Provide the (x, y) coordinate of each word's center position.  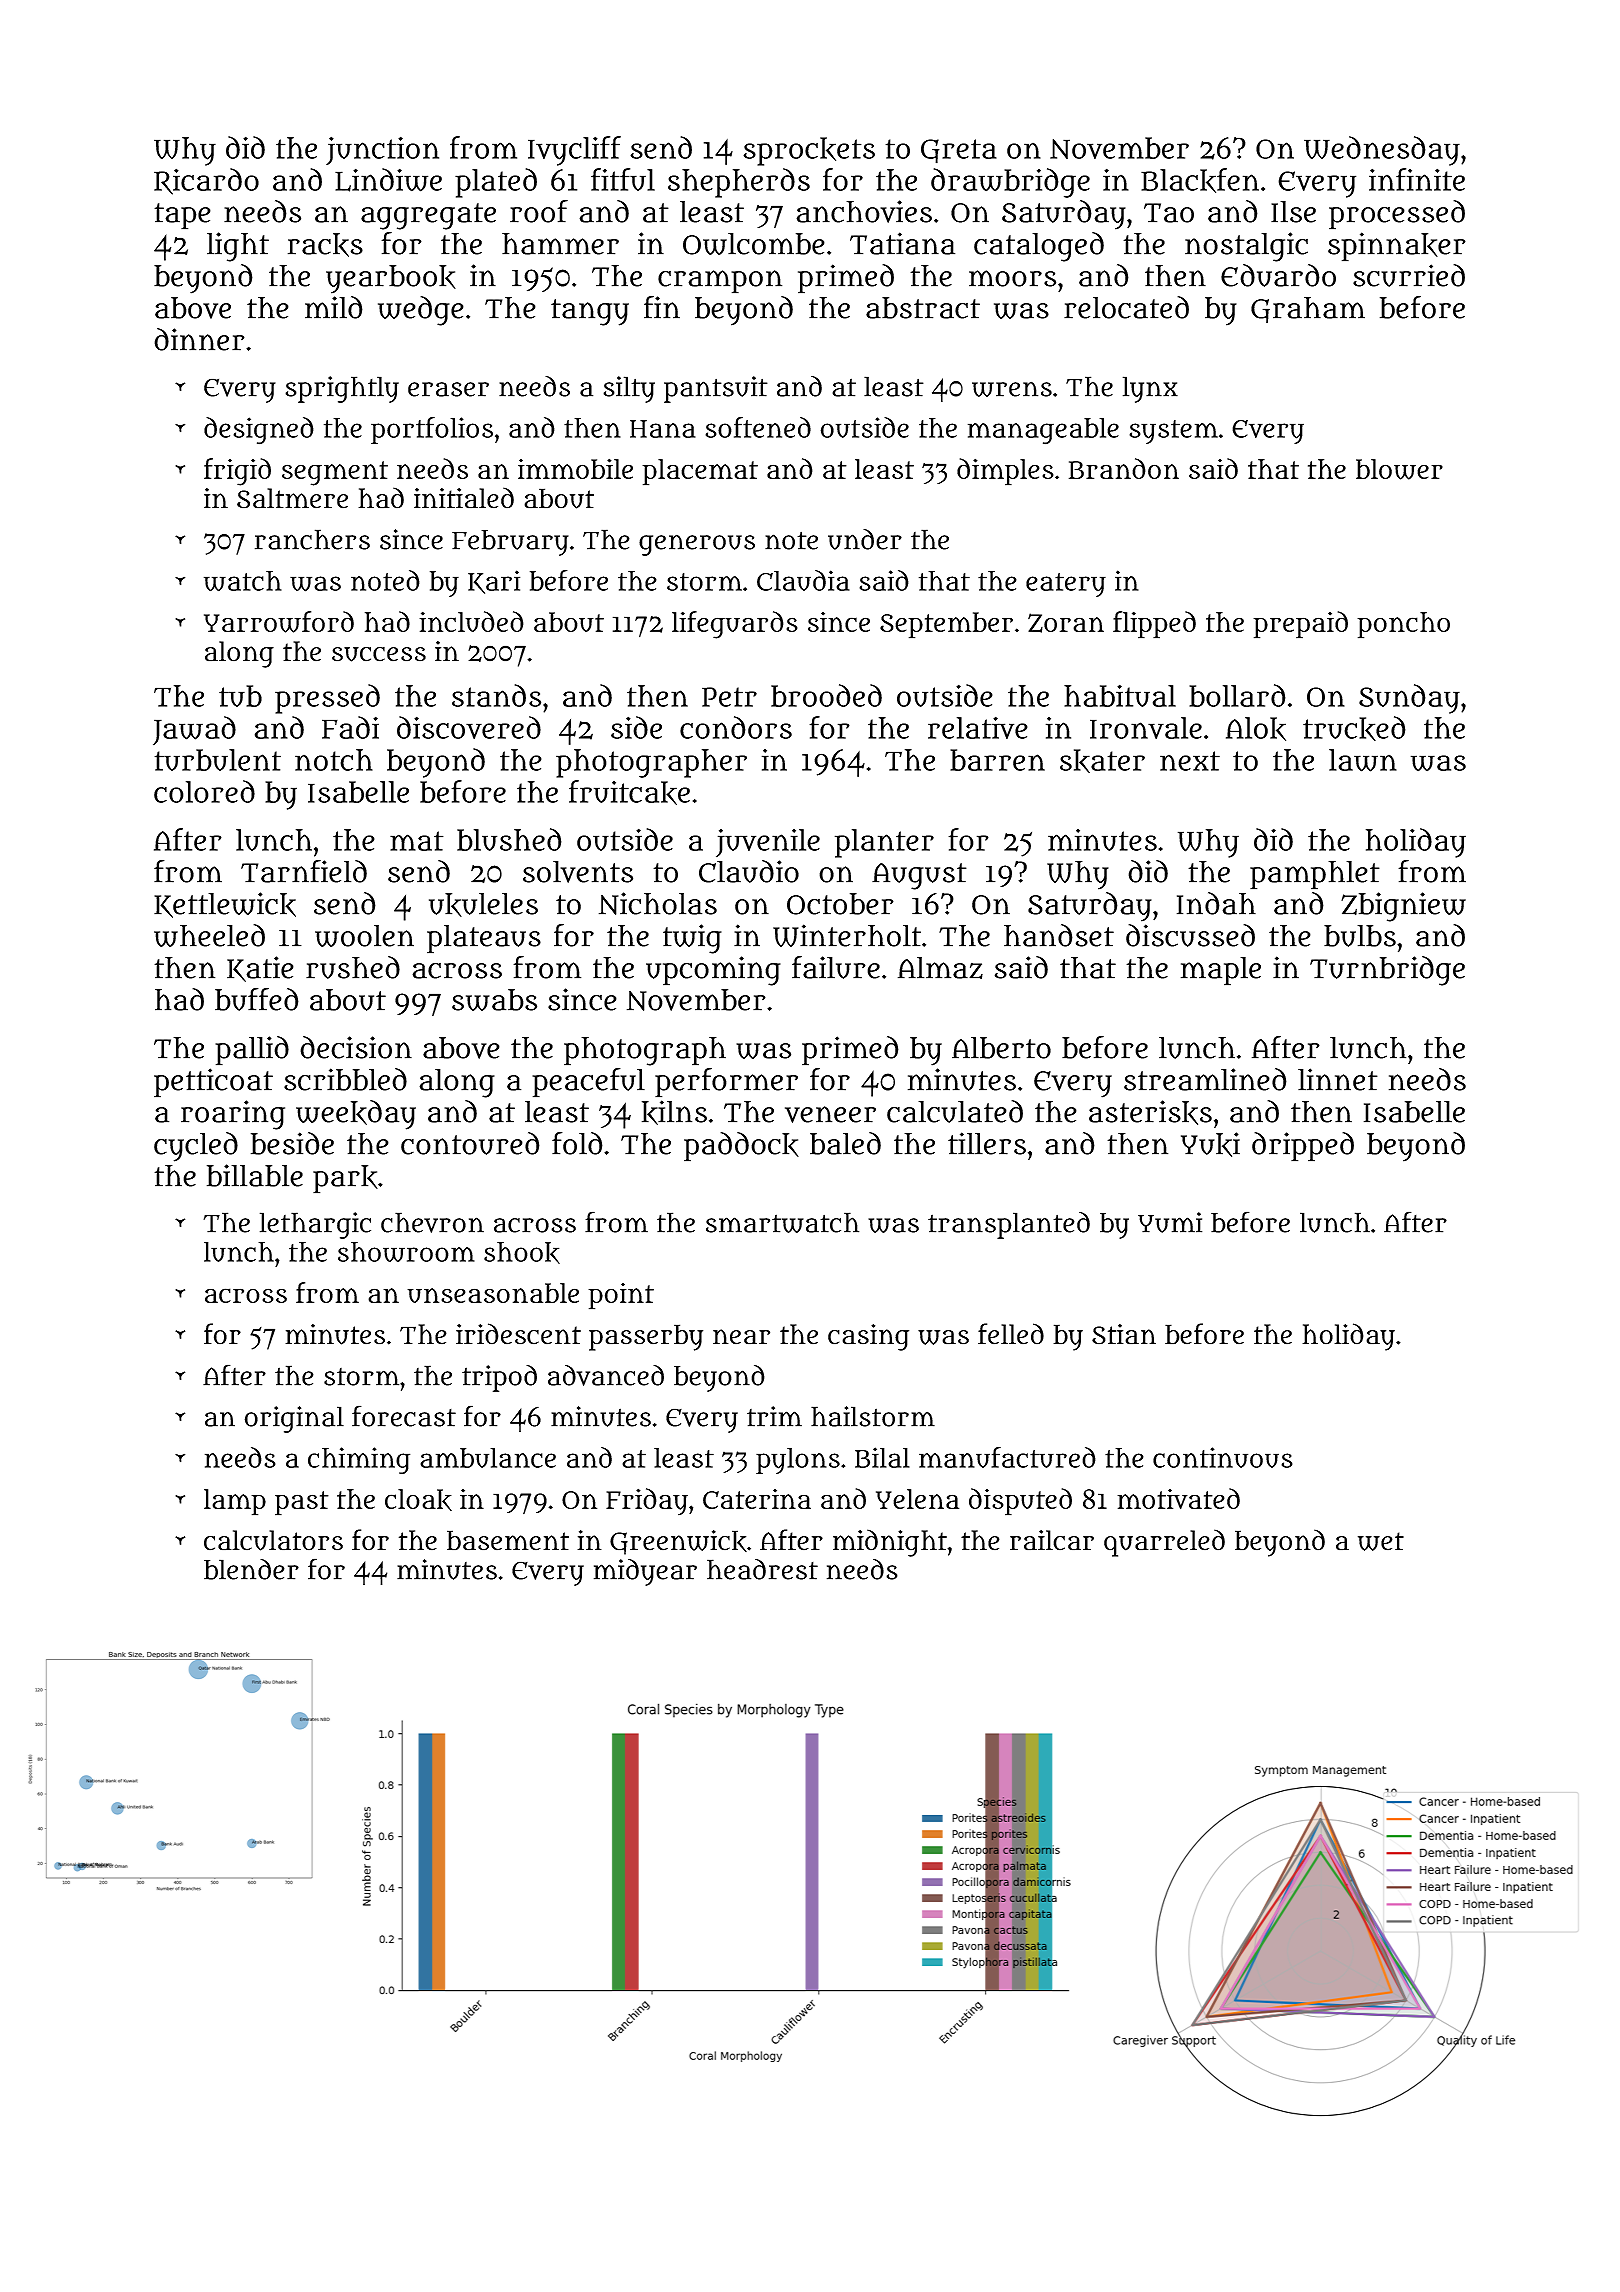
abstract (923, 308)
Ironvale (1146, 728)
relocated (1126, 307)
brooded (826, 695)
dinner (199, 339)
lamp (235, 1502)
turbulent (217, 760)
